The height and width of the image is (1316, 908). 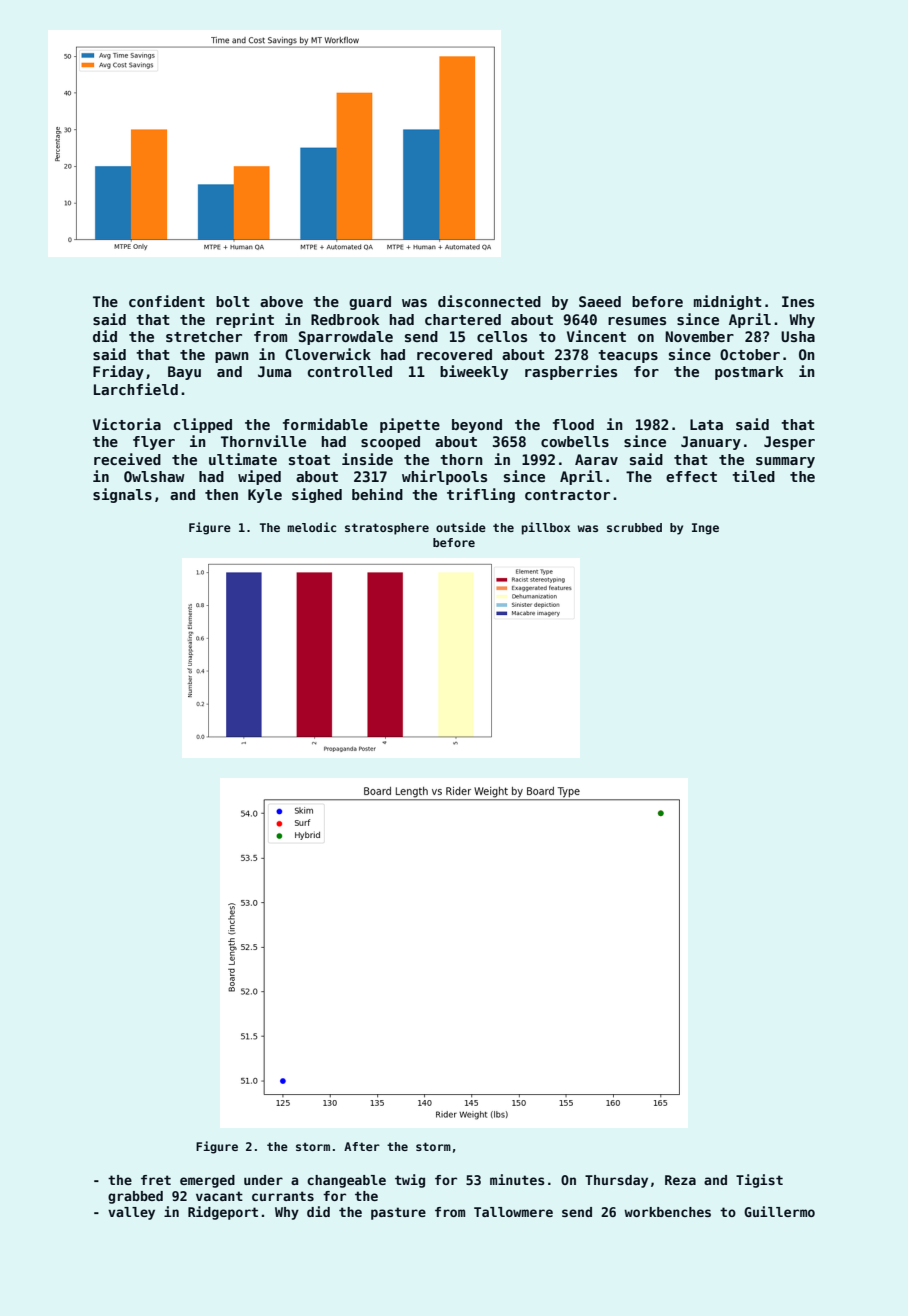 What do you see at coordinates (705, 529) in the image?
I see `Inge` at bounding box center [705, 529].
